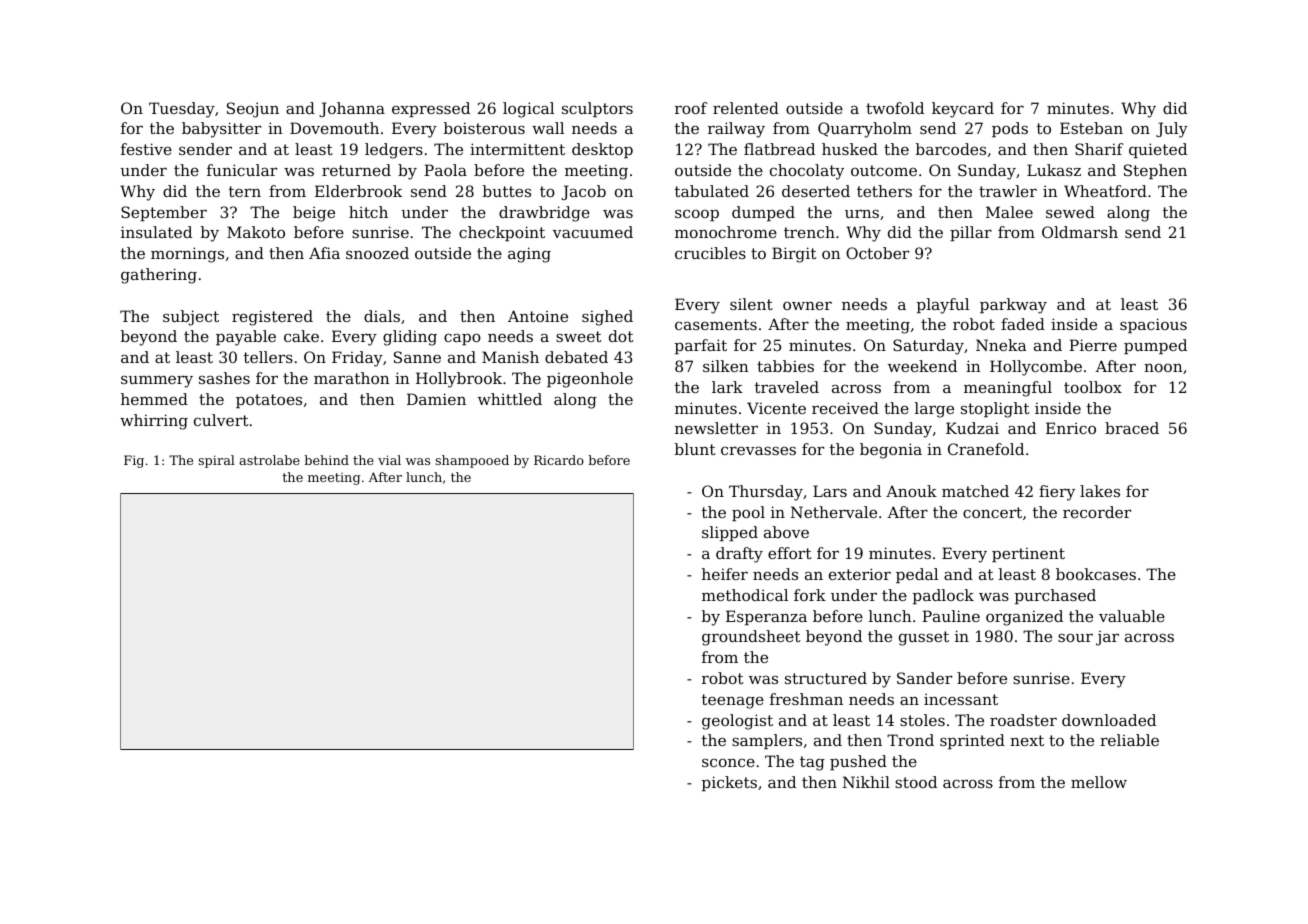  I want to click on festive, so click(146, 149).
